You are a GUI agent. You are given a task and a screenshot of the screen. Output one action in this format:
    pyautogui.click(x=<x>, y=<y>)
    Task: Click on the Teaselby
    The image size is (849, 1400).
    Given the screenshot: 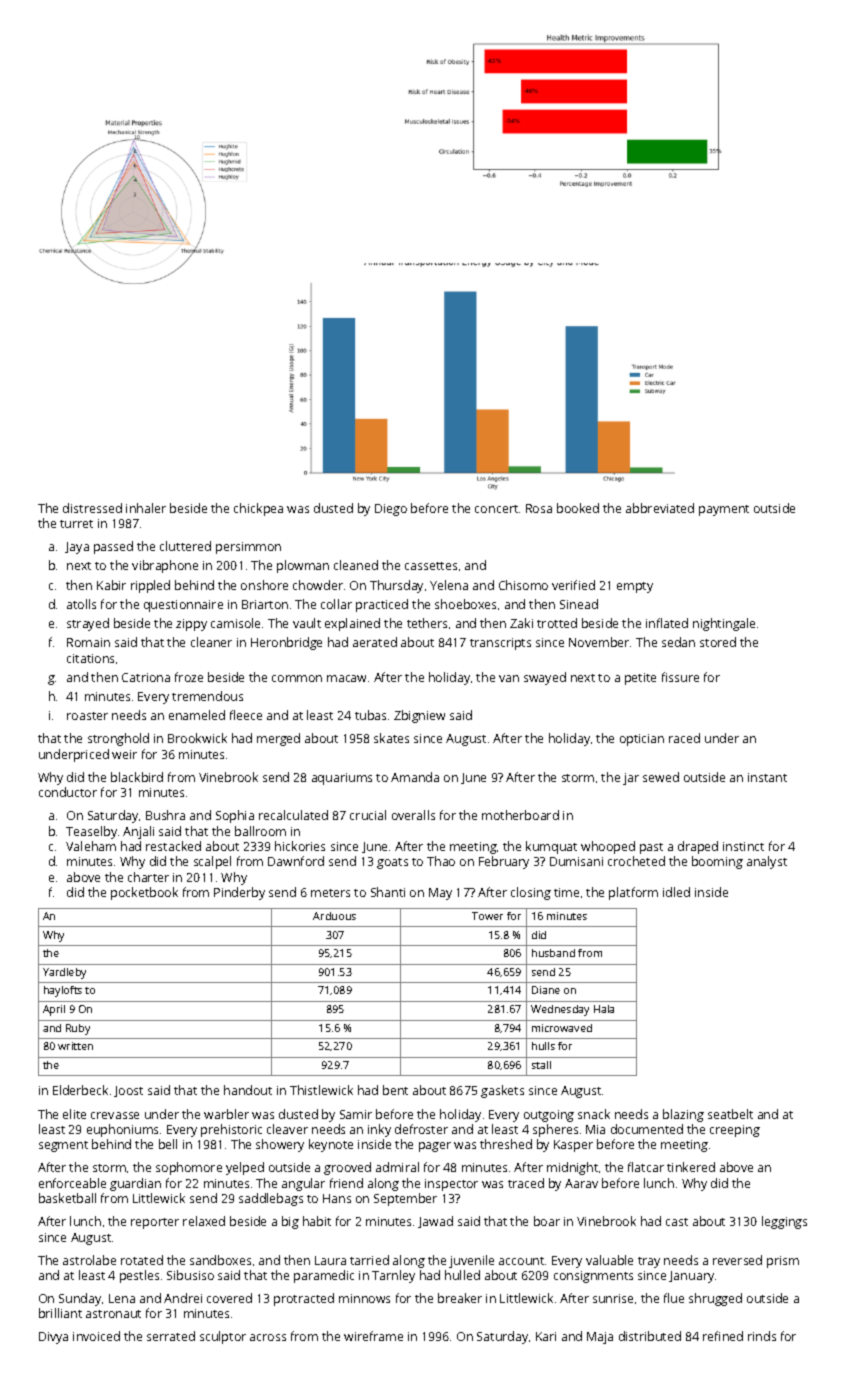 What is the action you would take?
    pyautogui.click(x=91, y=832)
